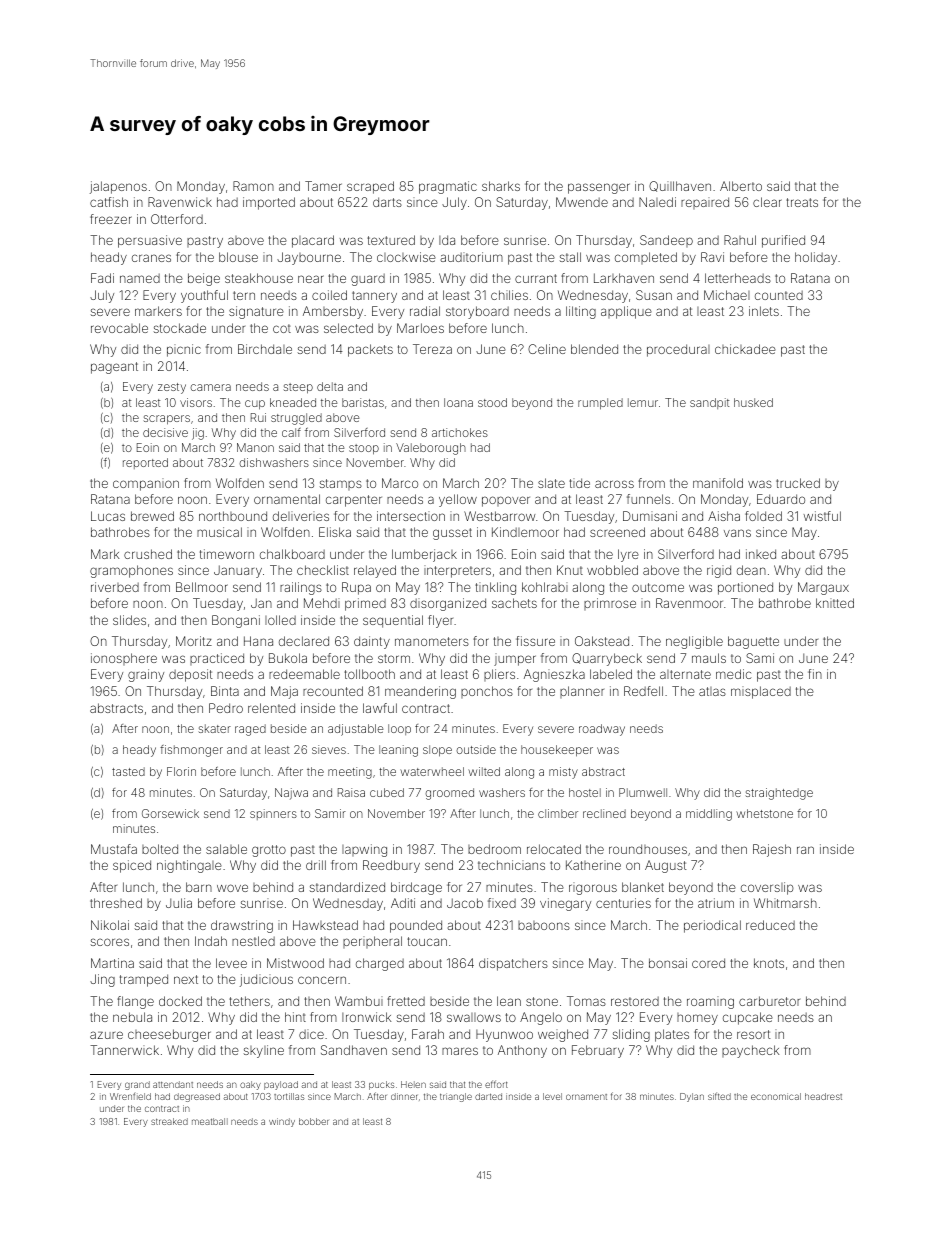 Image resolution: width=952 pixels, height=1233 pixels. I want to click on Katherine, so click(593, 865).
